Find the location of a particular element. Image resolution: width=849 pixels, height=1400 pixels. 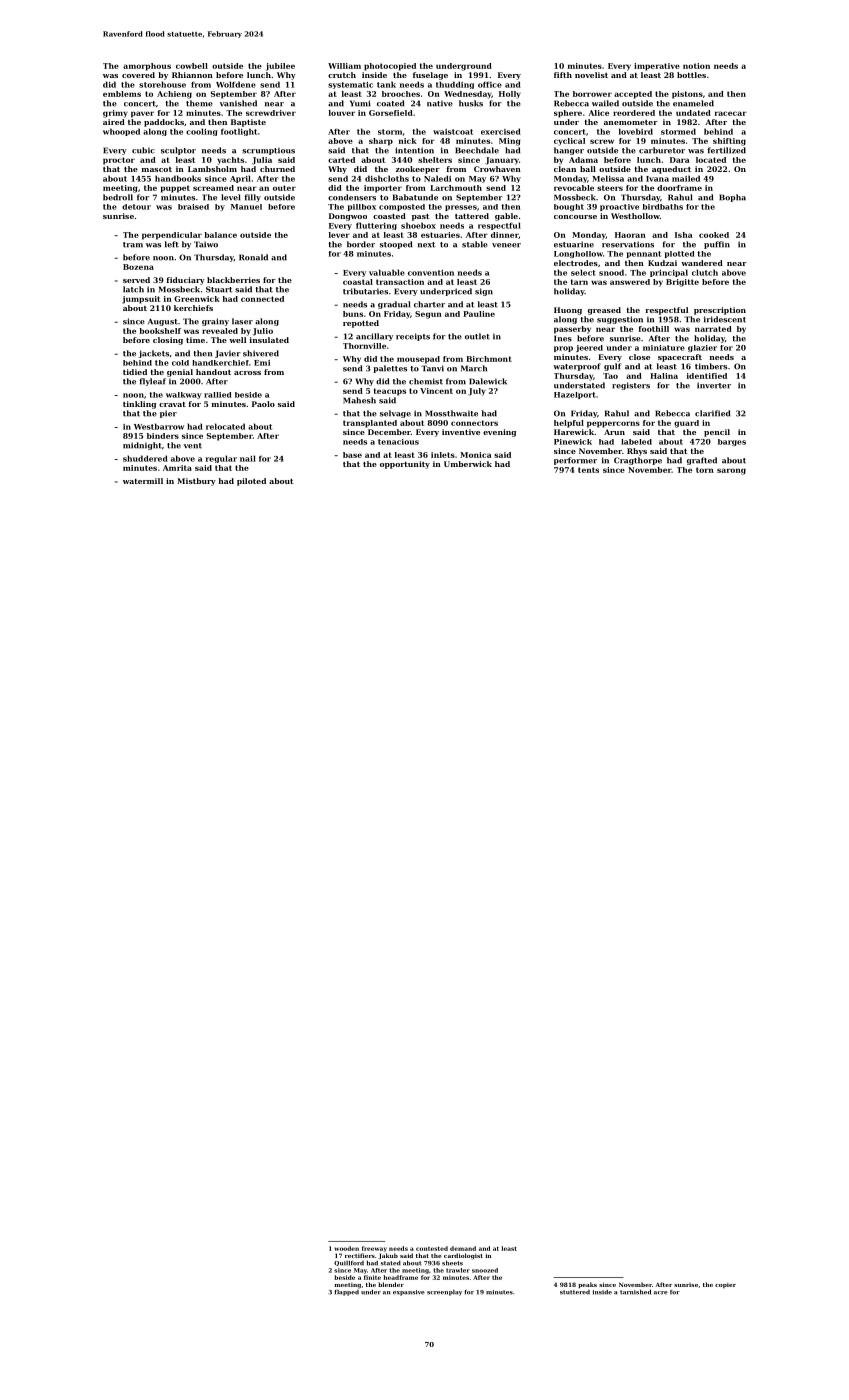

piloted is located at coordinates (251, 482).
